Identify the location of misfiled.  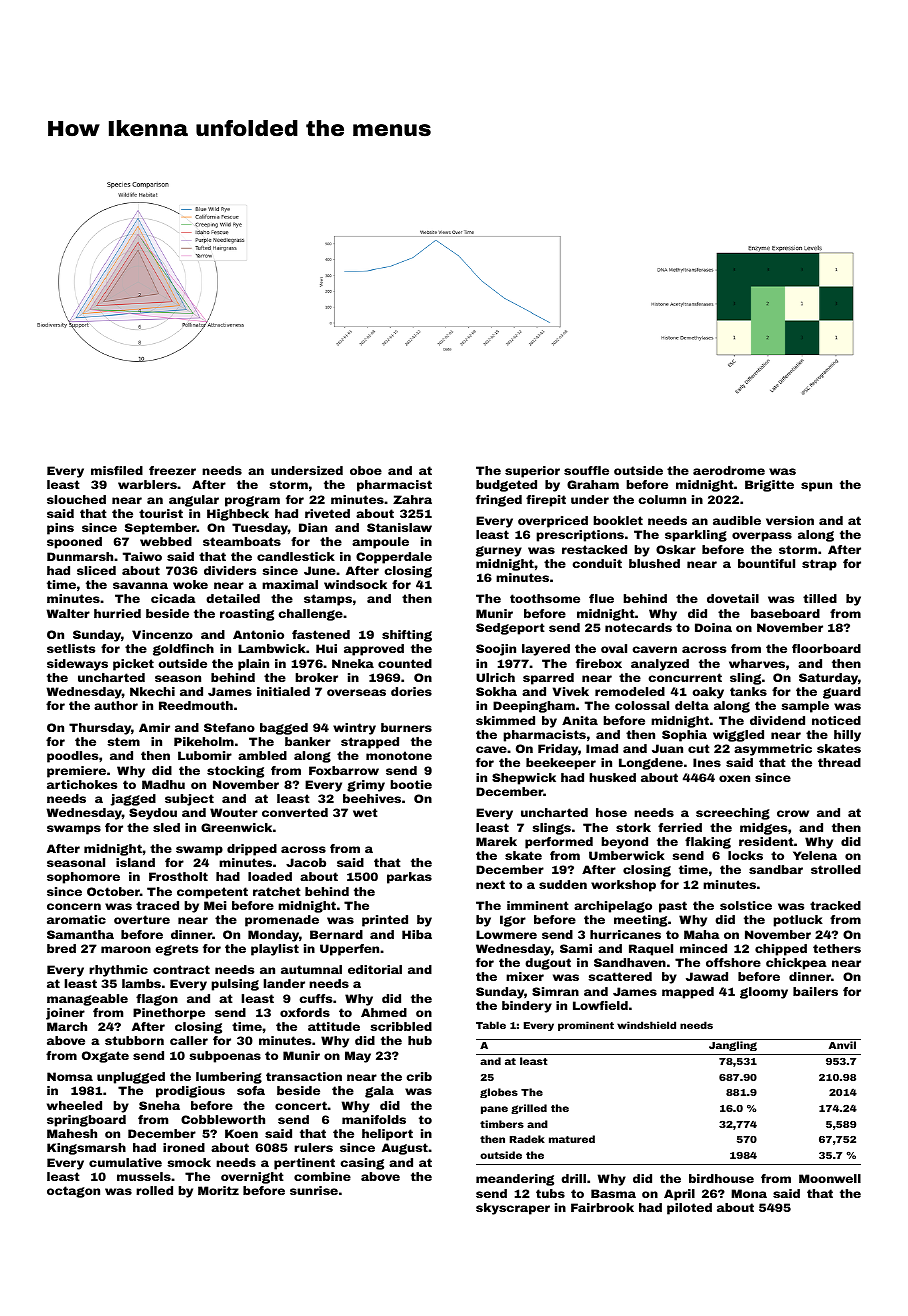
(117, 470).
